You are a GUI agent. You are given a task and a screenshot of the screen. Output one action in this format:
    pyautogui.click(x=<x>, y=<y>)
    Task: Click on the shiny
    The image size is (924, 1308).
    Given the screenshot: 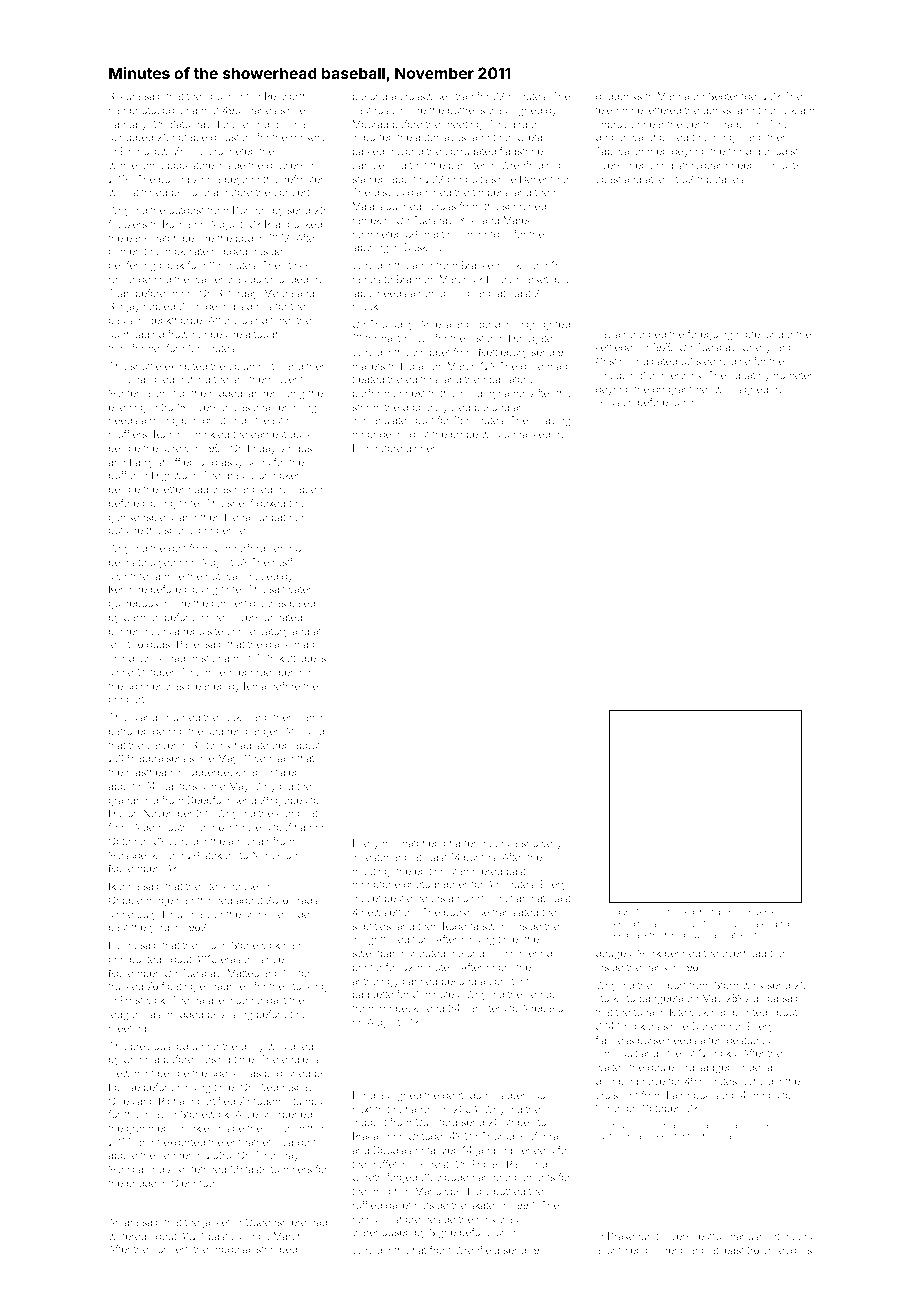 What is the action you would take?
    pyautogui.click(x=257, y=915)
